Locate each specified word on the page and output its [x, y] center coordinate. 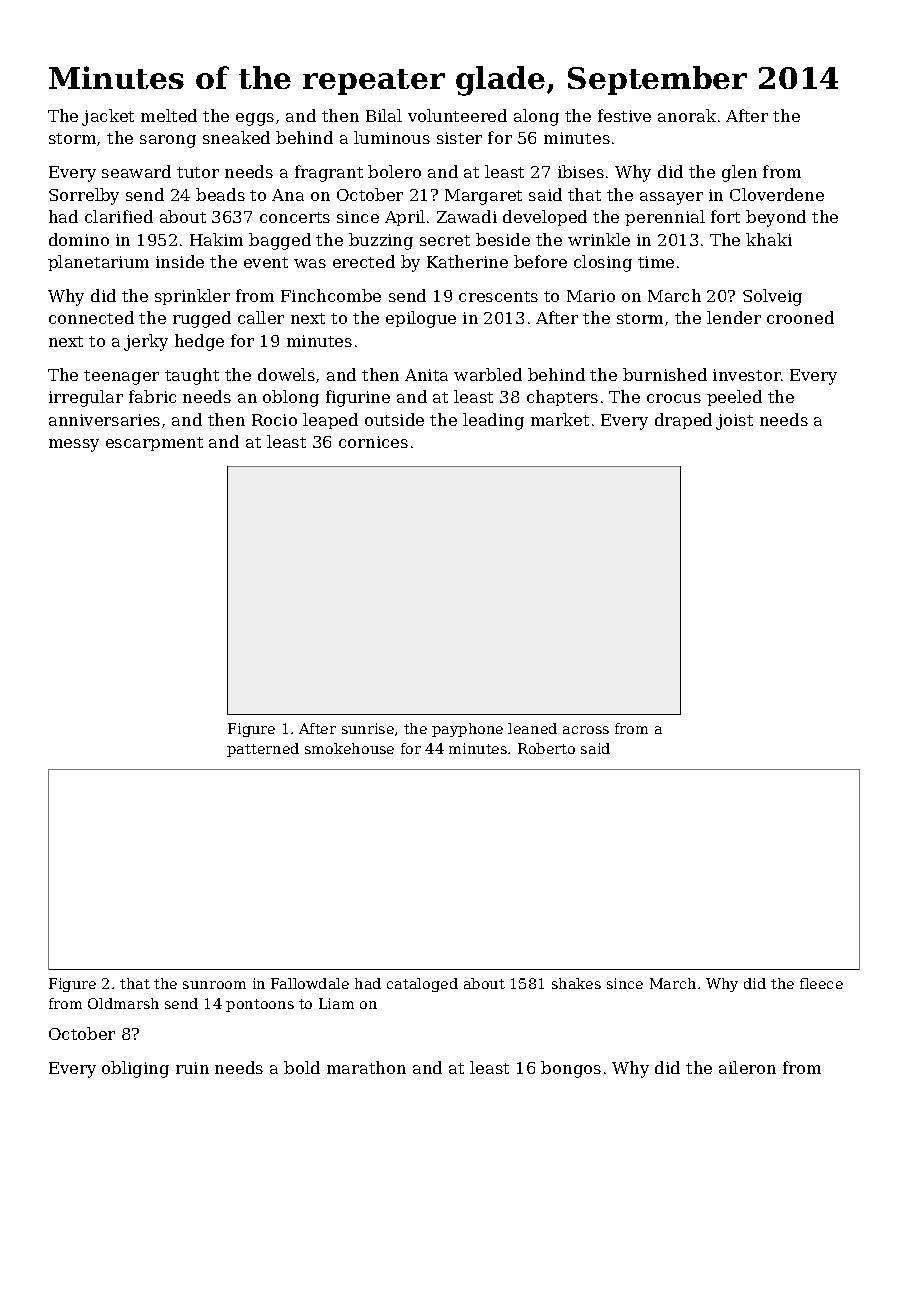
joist [734, 422]
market [560, 419]
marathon [366, 1067]
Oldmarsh [123, 1003]
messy [74, 445]
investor [747, 375]
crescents [498, 296]
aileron [747, 1067]
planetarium [98, 263]
